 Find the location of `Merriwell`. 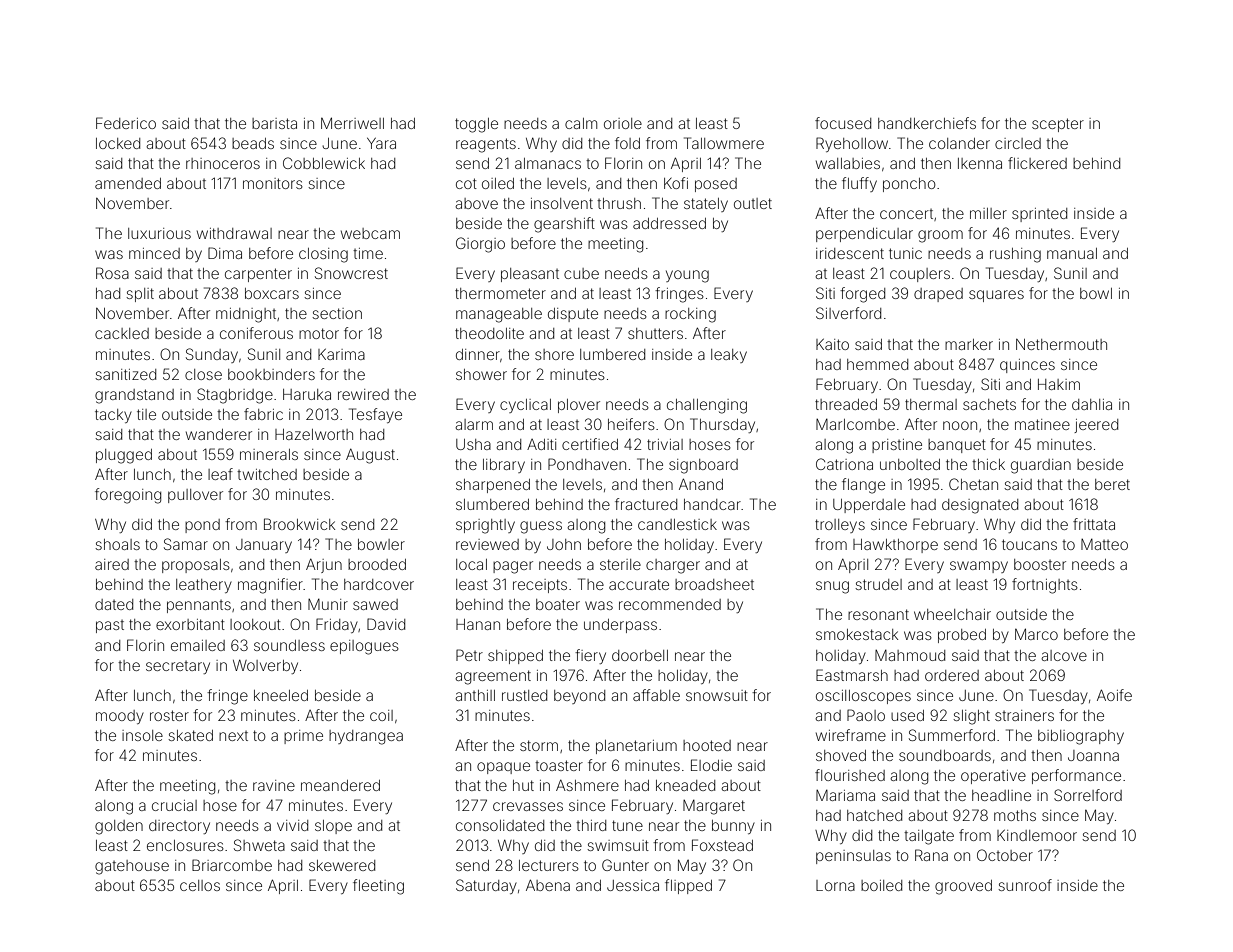

Merriwell is located at coordinates (352, 123).
